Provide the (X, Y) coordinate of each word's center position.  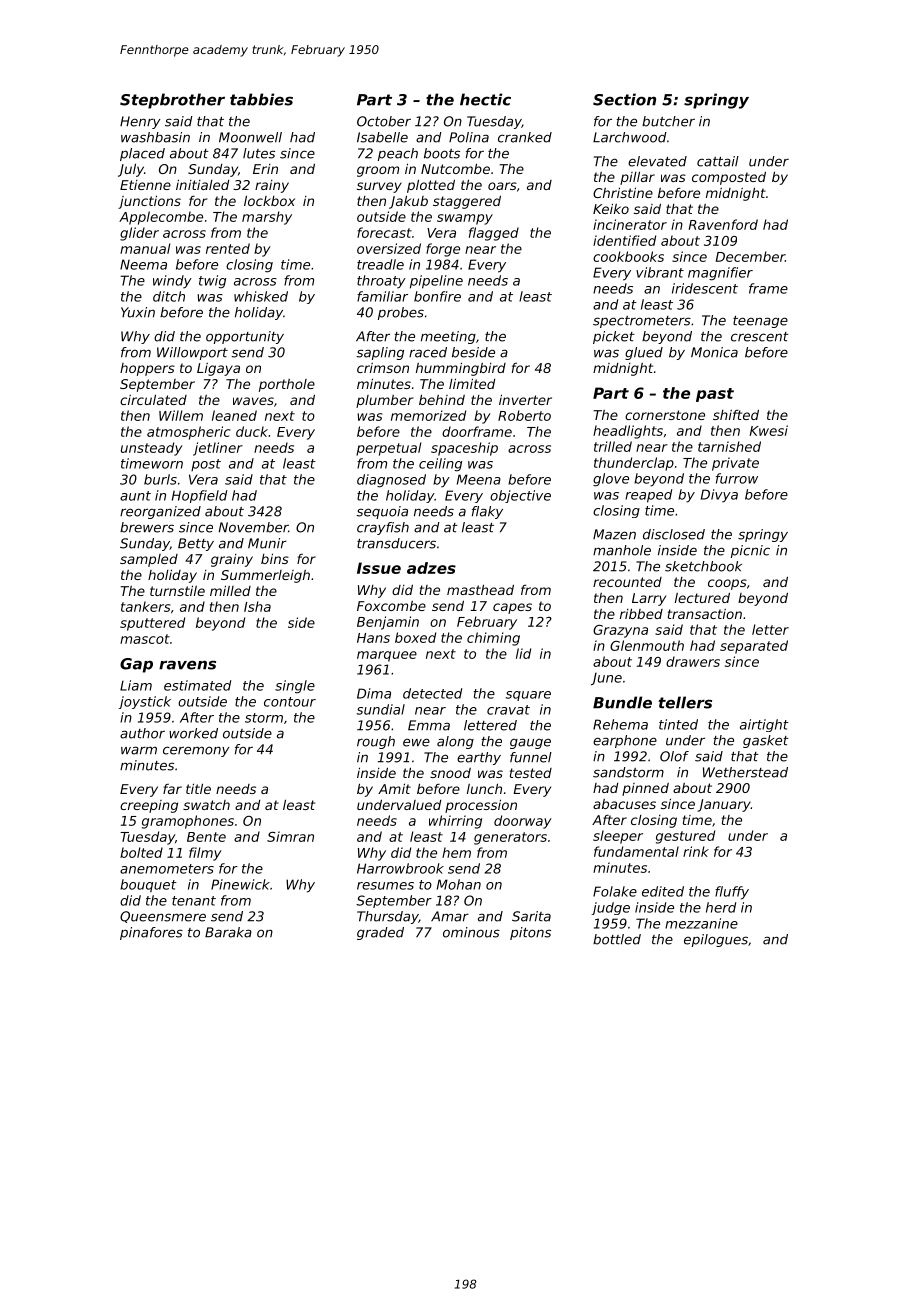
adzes (431, 568)
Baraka (228, 932)
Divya (719, 496)
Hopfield (199, 496)
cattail (718, 161)
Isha (257, 606)
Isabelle (382, 137)
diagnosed (391, 481)
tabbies (261, 99)
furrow (737, 478)
